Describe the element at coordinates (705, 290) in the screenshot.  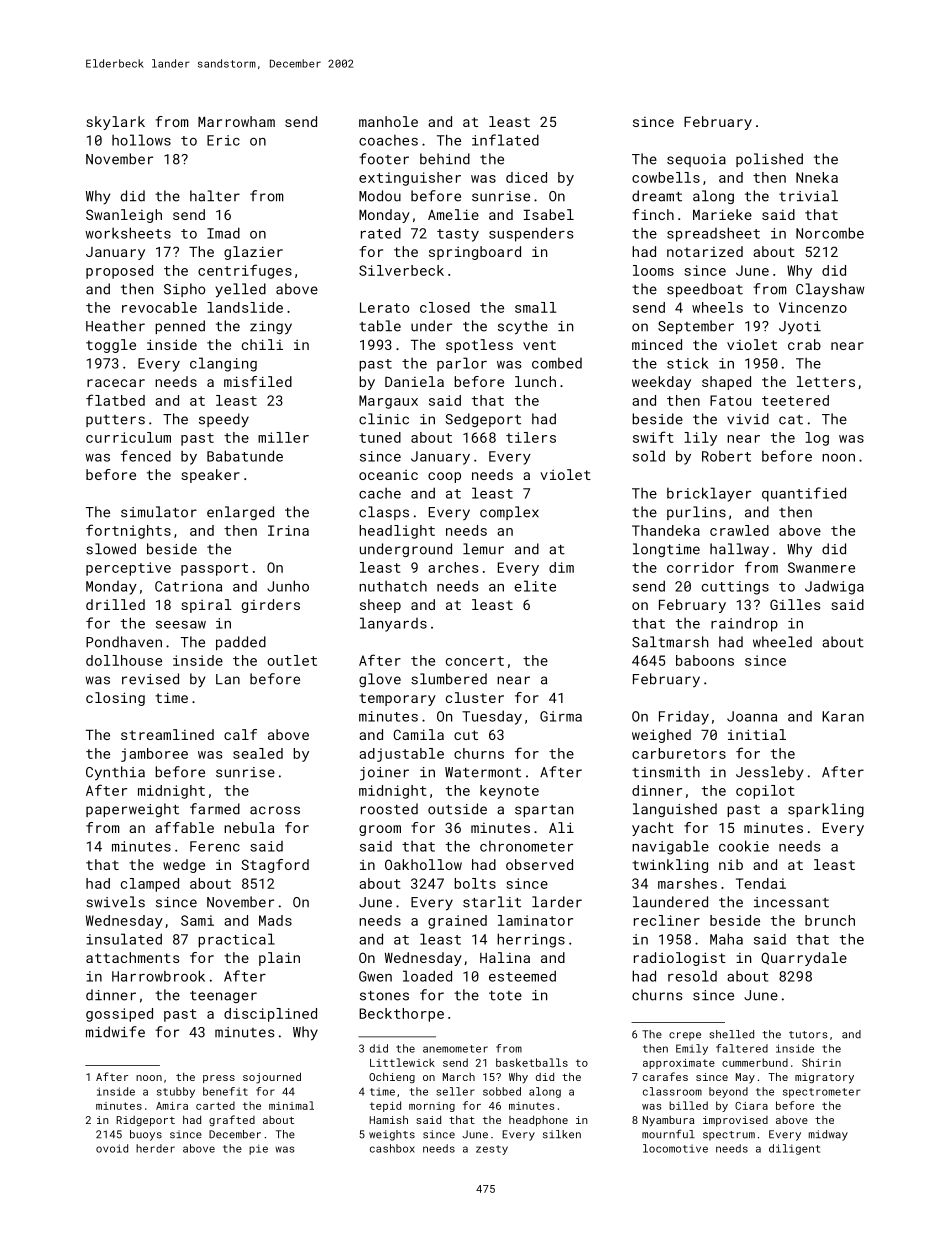
I see `speedboat` at that location.
